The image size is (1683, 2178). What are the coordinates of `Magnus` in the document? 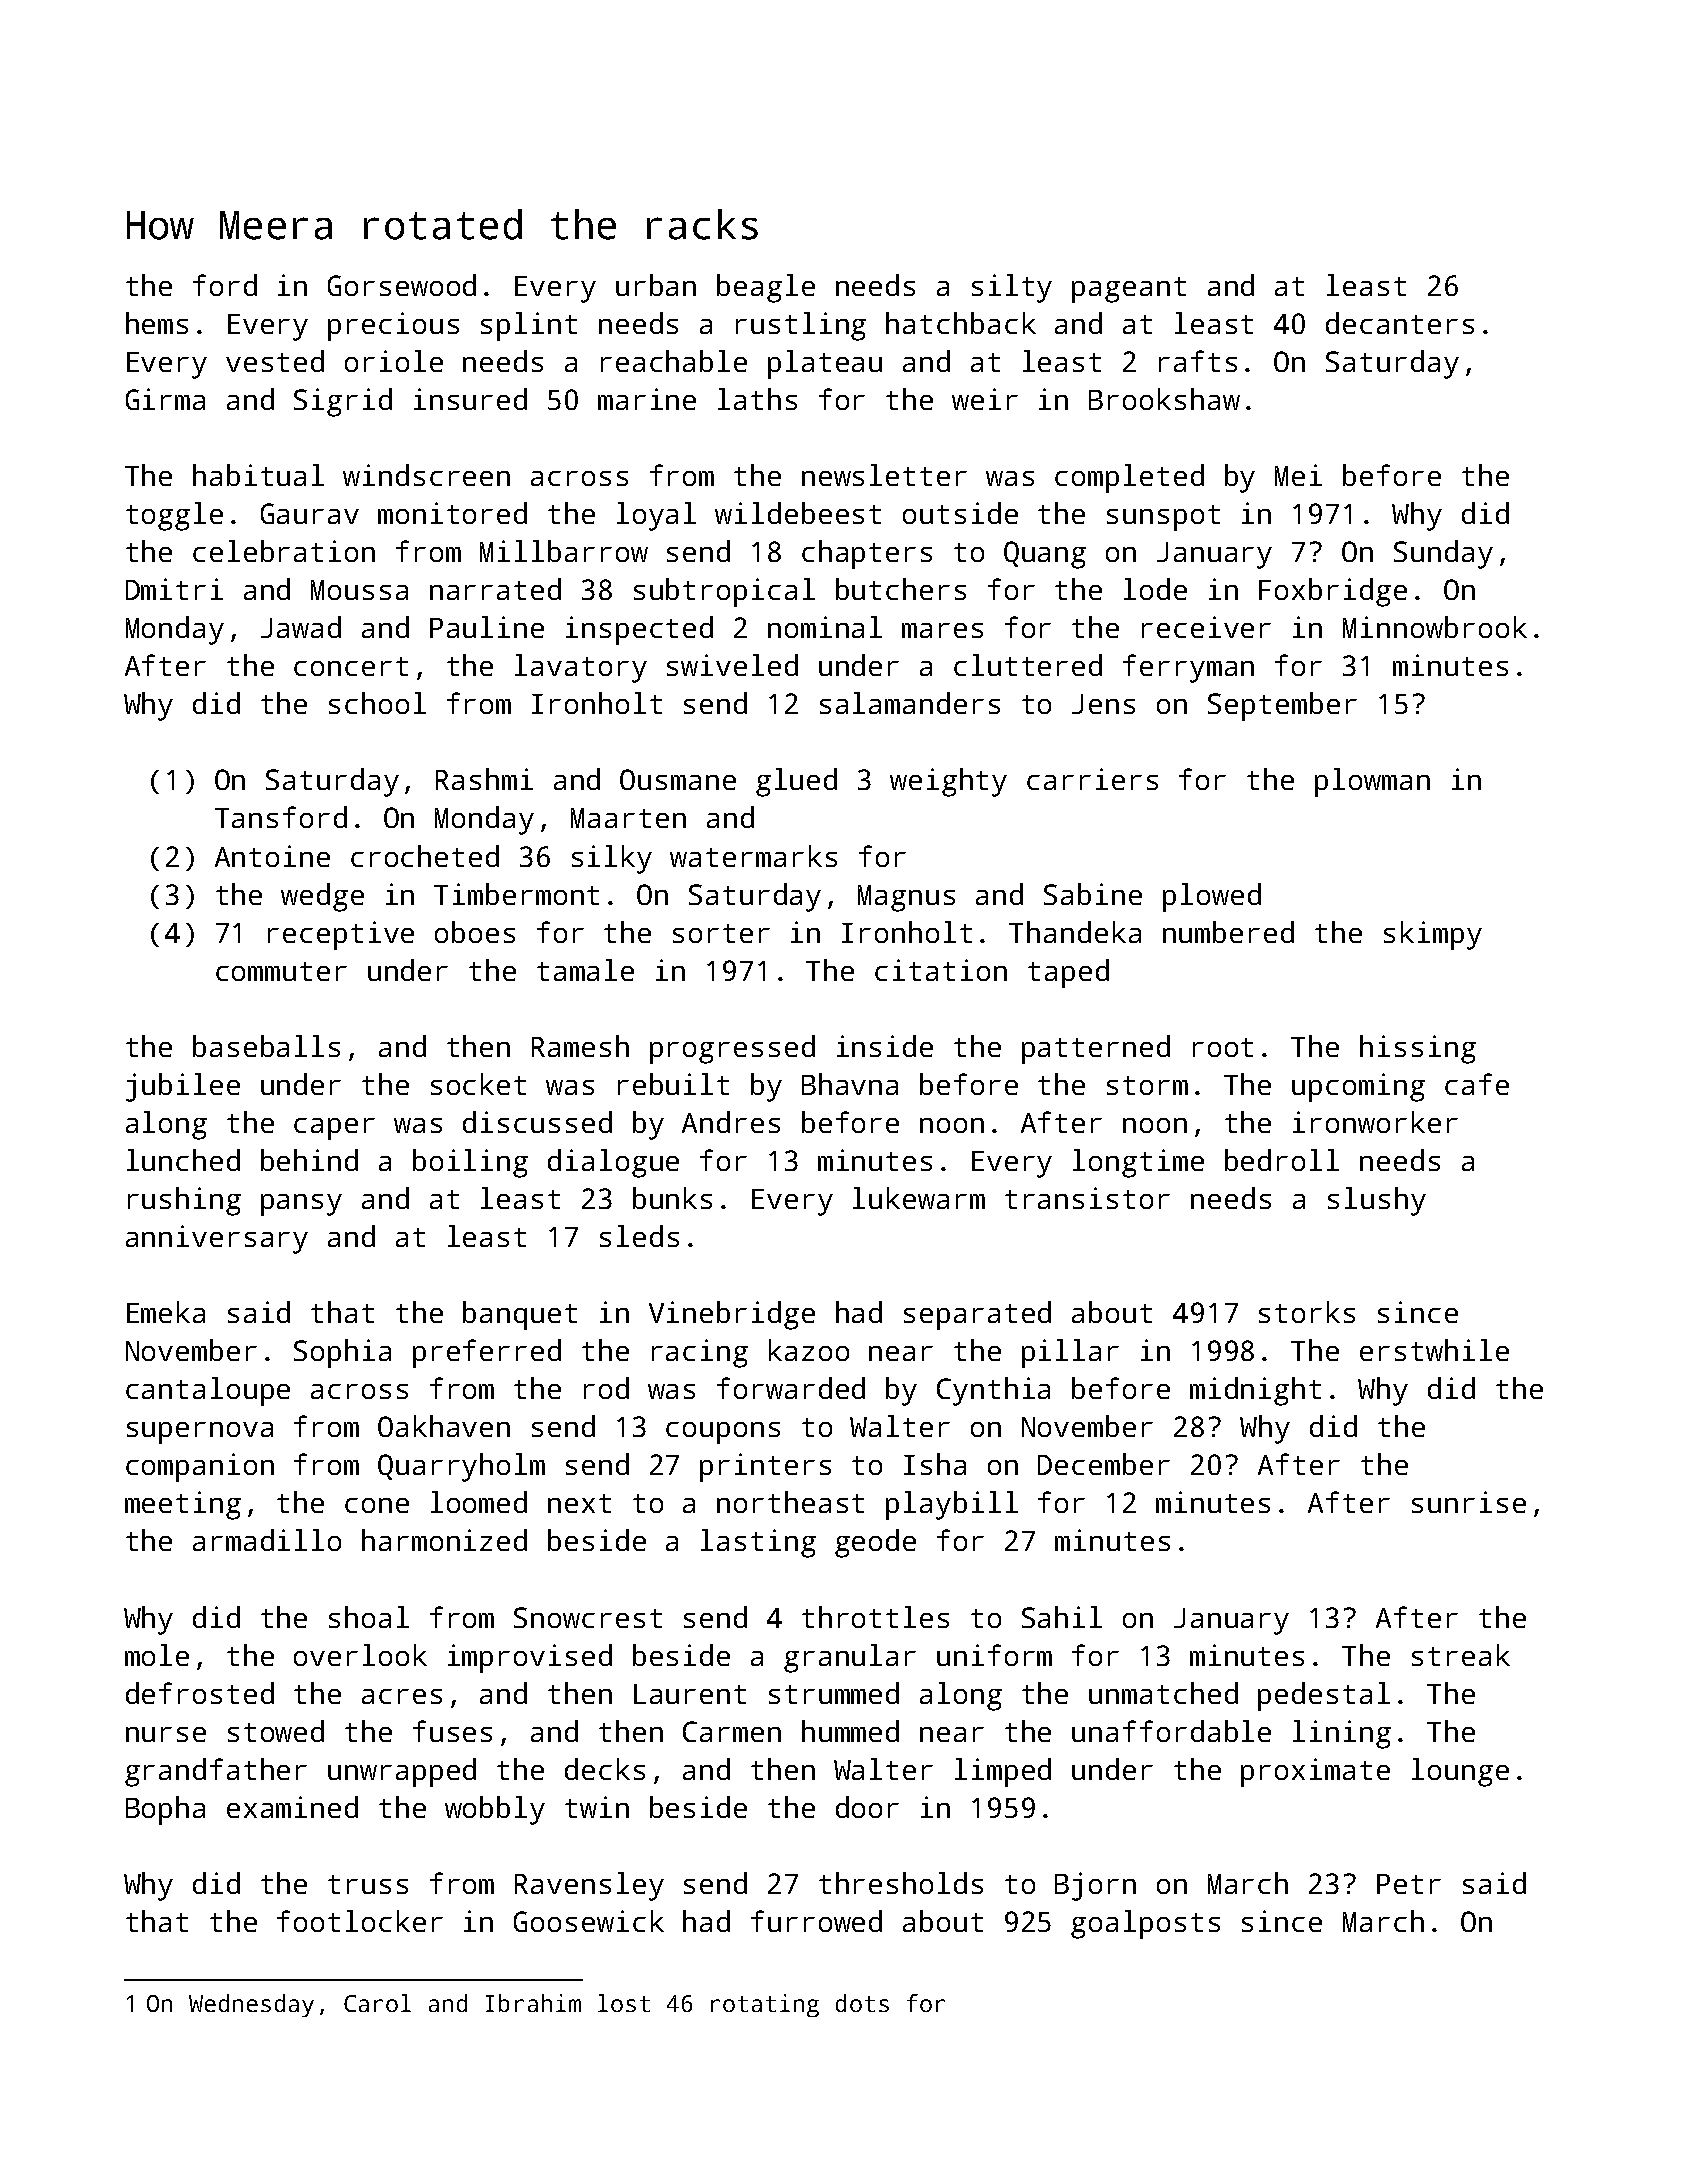 It's located at (906, 898).
